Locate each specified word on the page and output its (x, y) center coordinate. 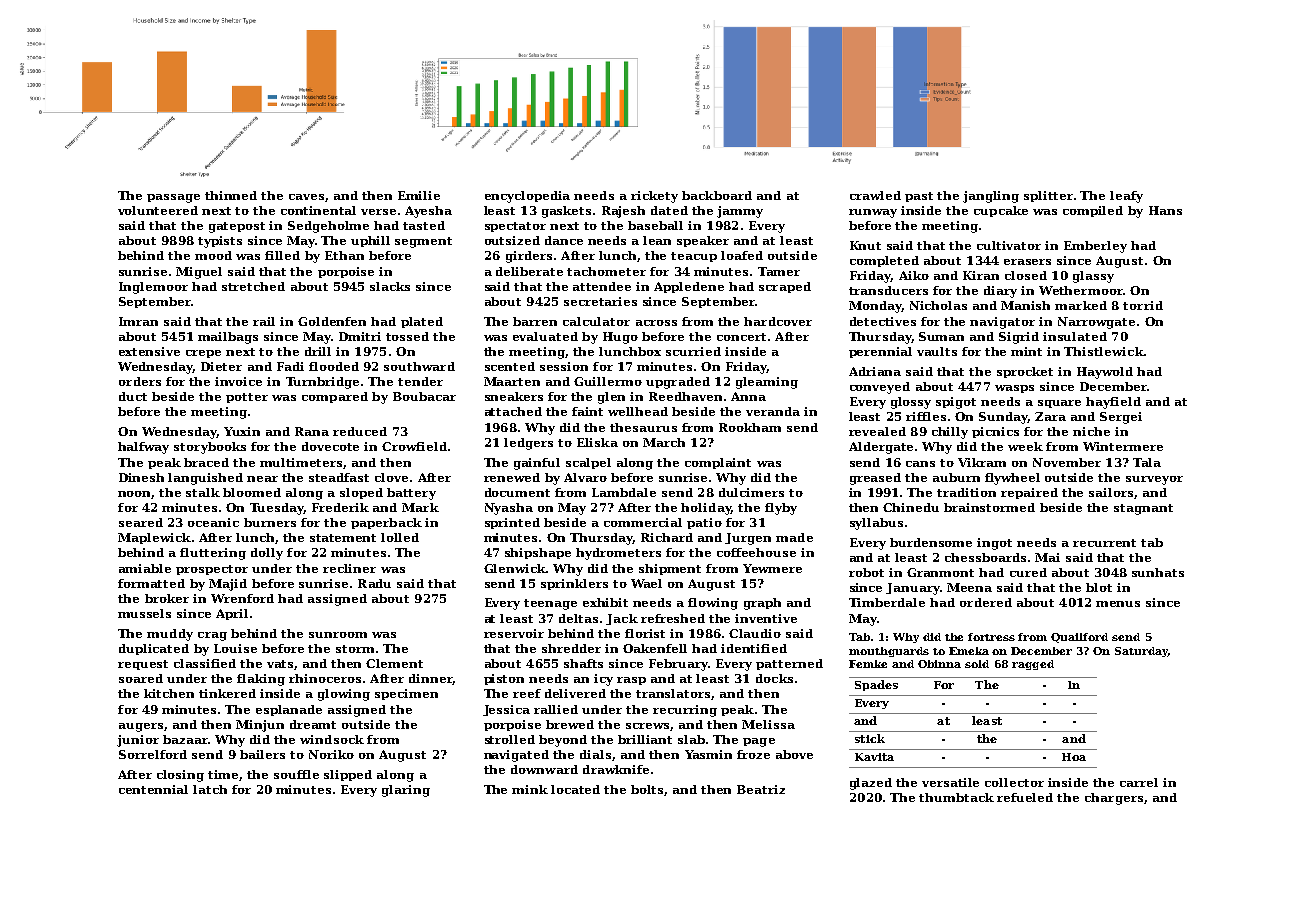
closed (1026, 275)
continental (318, 210)
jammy (740, 212)
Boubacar (424, 396)
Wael (646, 583)
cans (920, 464)
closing (180, 776)
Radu (374, 583)
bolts (648, 790)
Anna (748, 396)
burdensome (931, 542)
